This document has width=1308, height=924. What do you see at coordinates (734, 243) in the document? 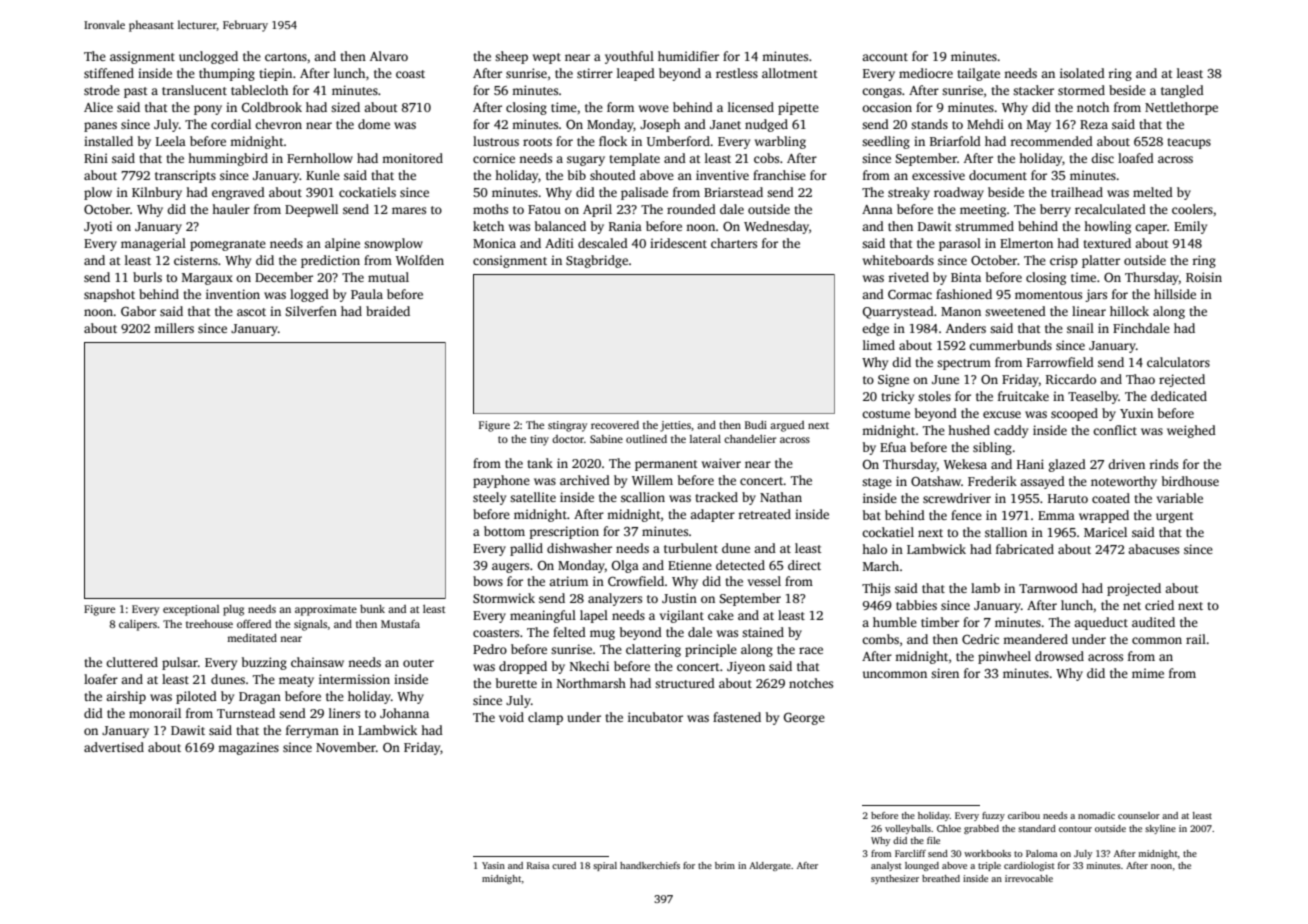
I see `charters` at bounding box center [734, 243].
